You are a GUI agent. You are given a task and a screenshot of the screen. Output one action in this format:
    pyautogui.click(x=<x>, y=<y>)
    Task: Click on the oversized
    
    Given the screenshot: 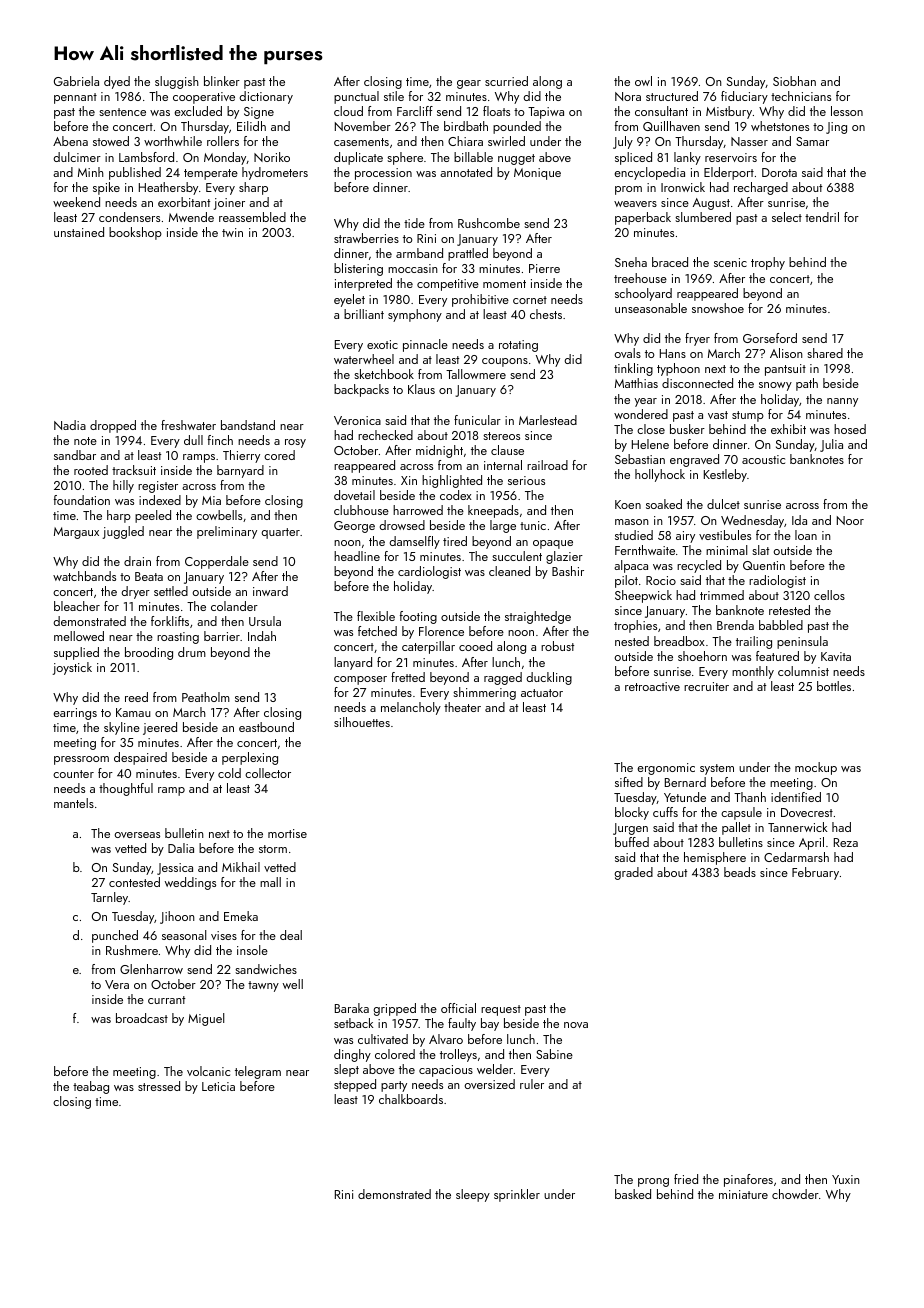 What is the action you would take?
    pyautogui.click(x=490, y=1084)
